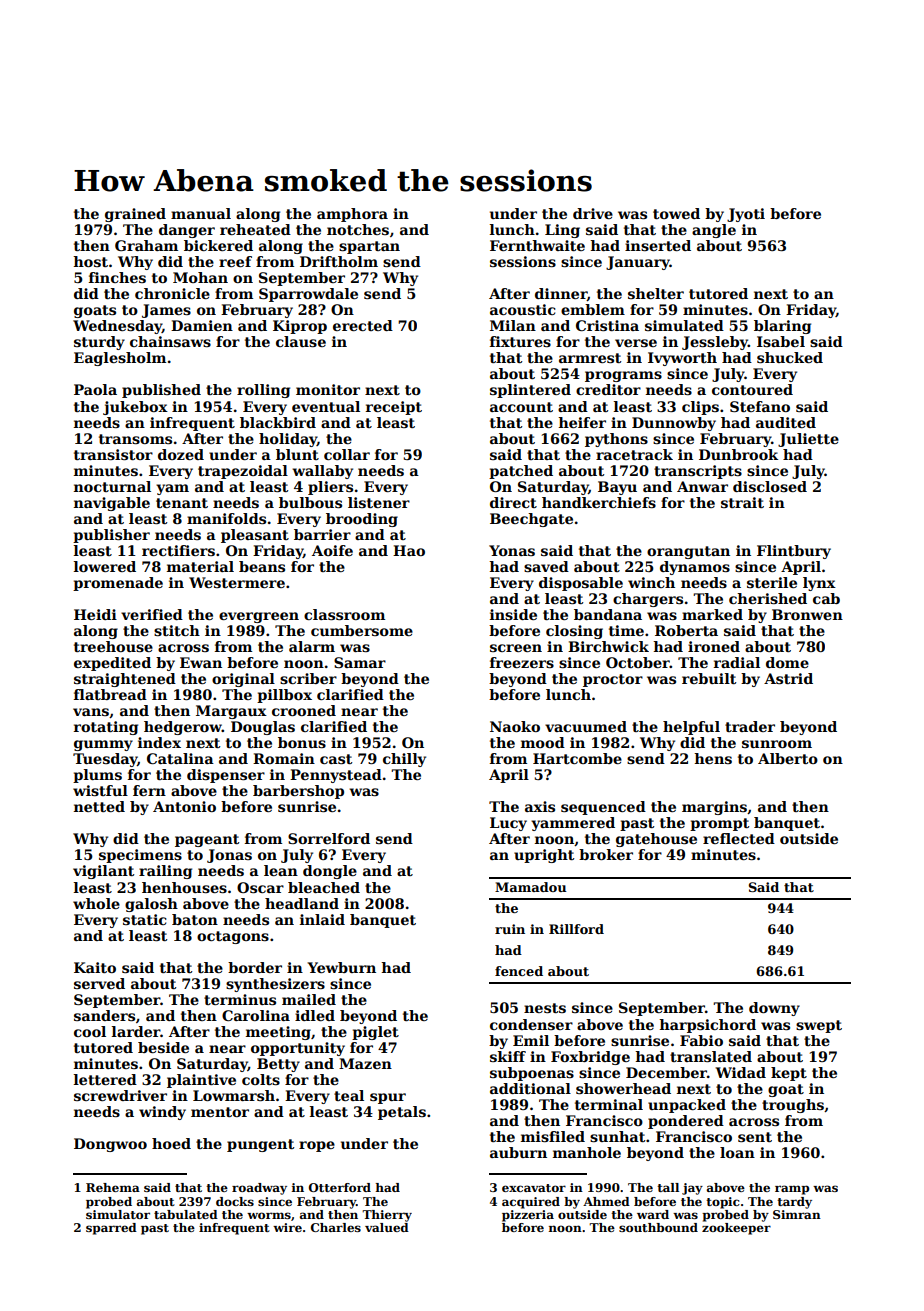 This screenshot has height=1311, width=924. What do you see at coordinates (394, 408) in the screenshot?
I see `receipt` at bounding box center [394, 408].
